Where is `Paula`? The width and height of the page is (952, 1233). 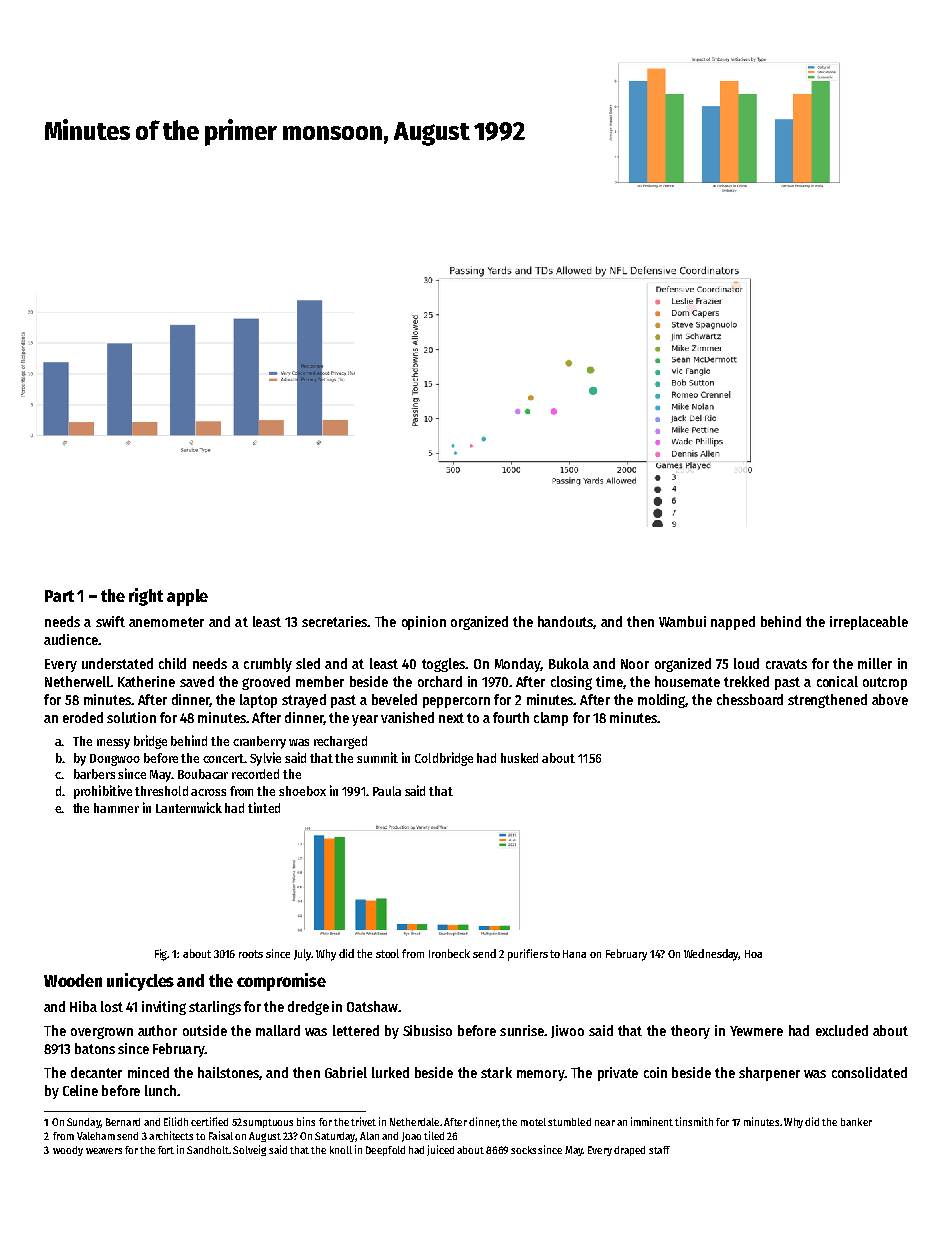
Paula is located at coordinates (387, 791).
